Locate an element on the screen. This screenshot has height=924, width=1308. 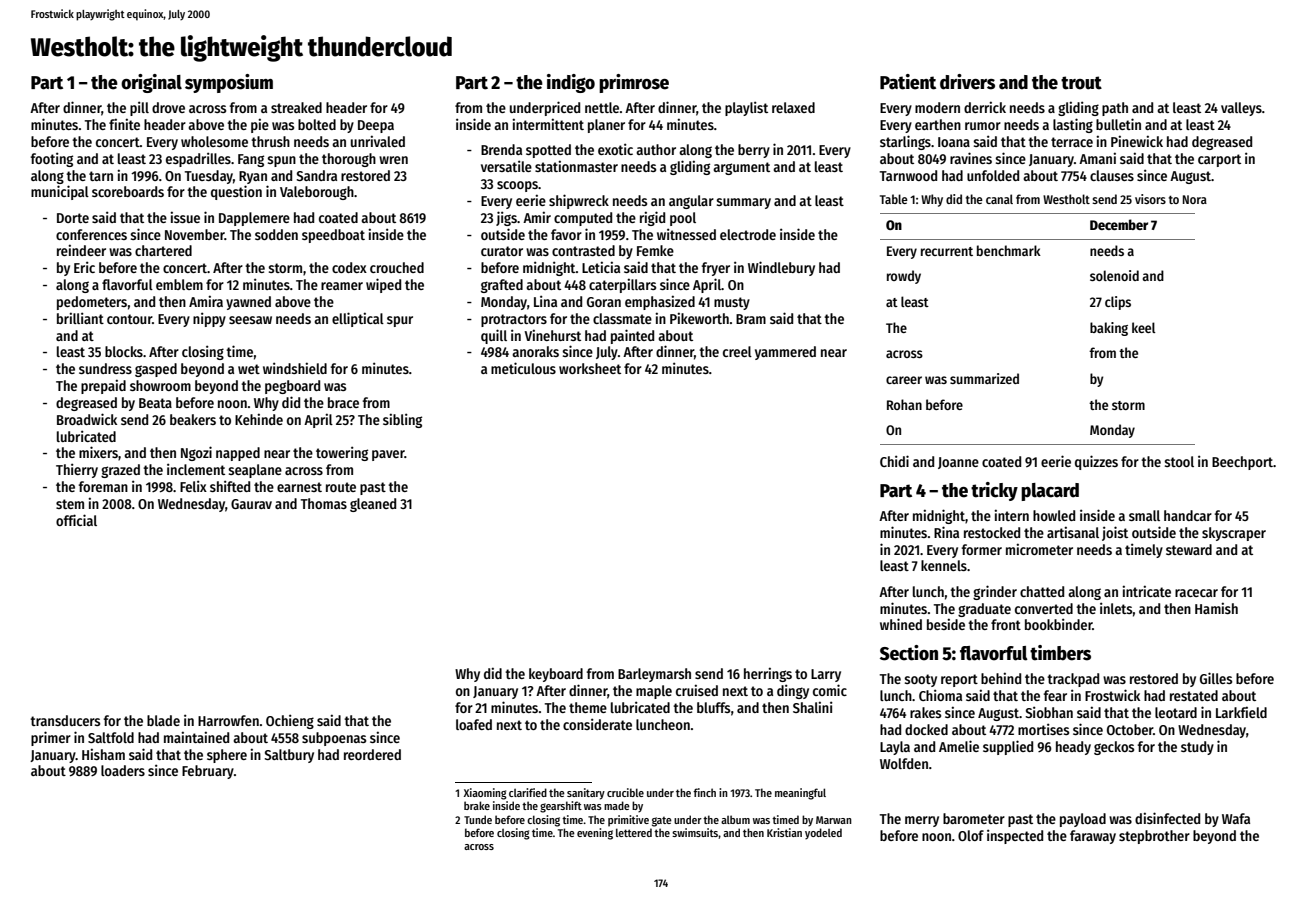
transducers is located at coordinates (65, 720).
